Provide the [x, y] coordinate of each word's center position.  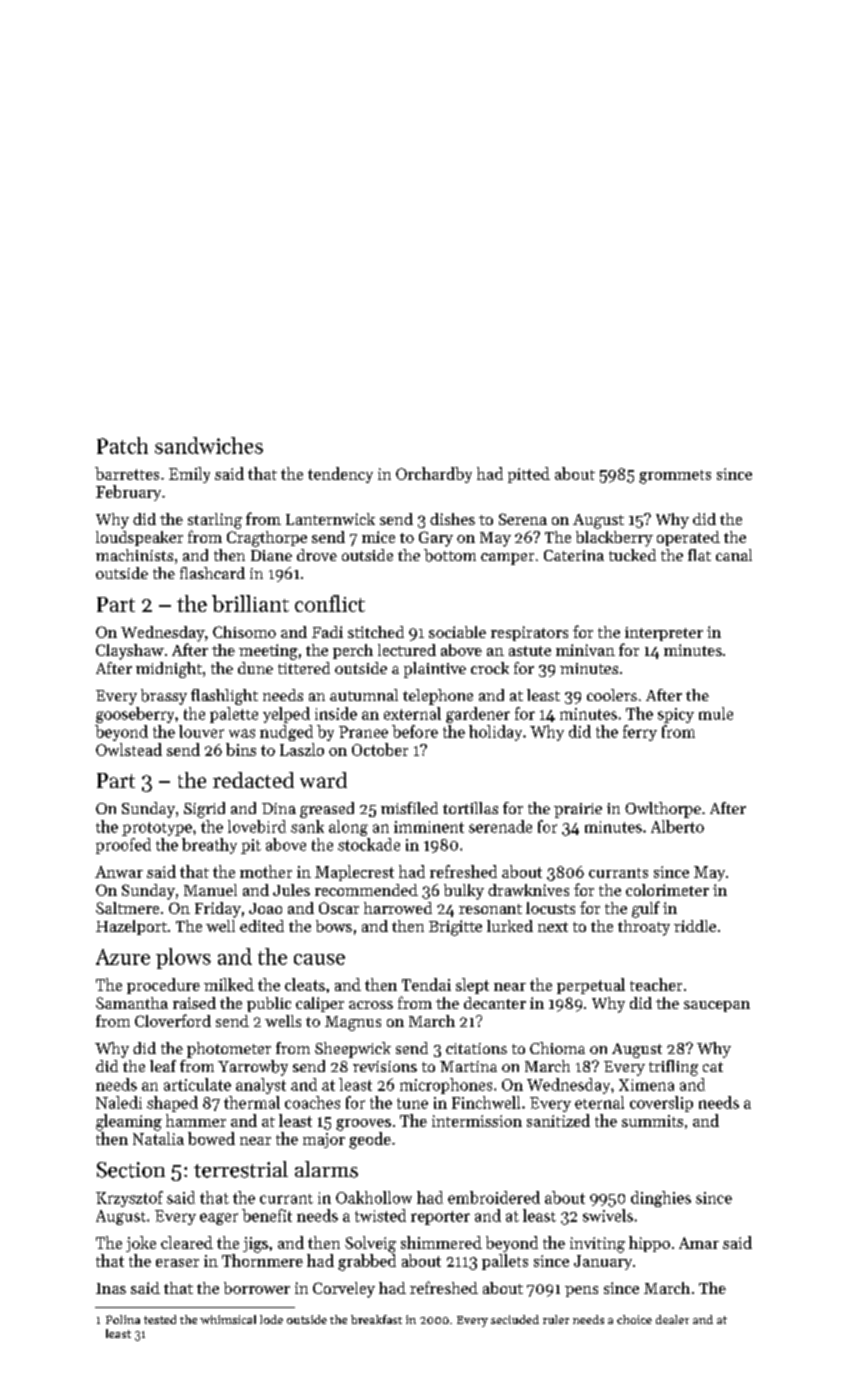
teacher [656, 984]
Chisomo [244, 632]
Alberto [677, 826]
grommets [675, 477]
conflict [330, 603]
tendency [340, 475]
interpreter [664, 634]
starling [215, 521]
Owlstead [129, 749]
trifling [673, 1068]
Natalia [158, 1138]
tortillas [470, 808]
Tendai [426, 984]
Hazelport [131, 927]
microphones [446, 1086]
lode [271, 1319]
